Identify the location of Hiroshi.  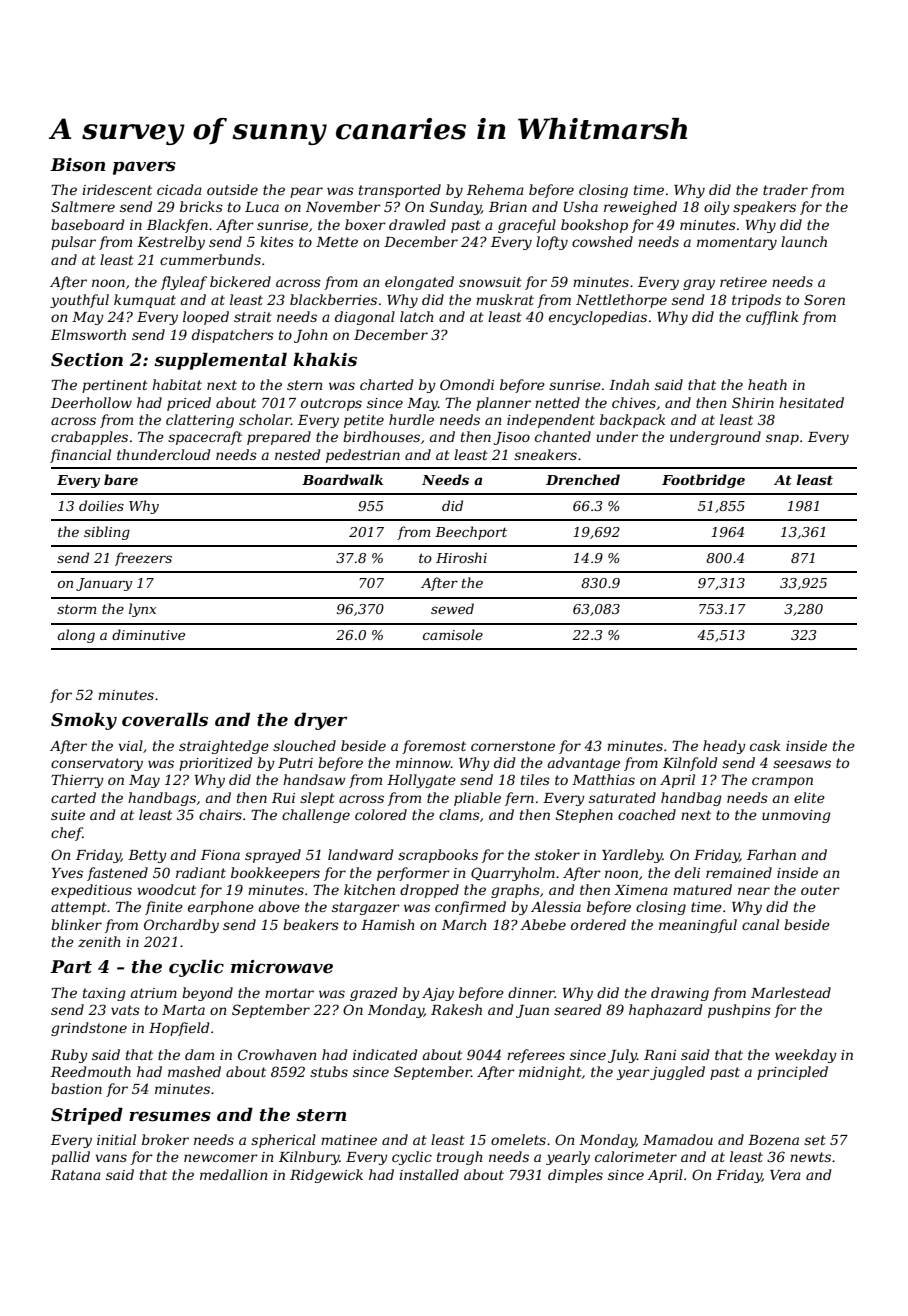
(461, 557).
